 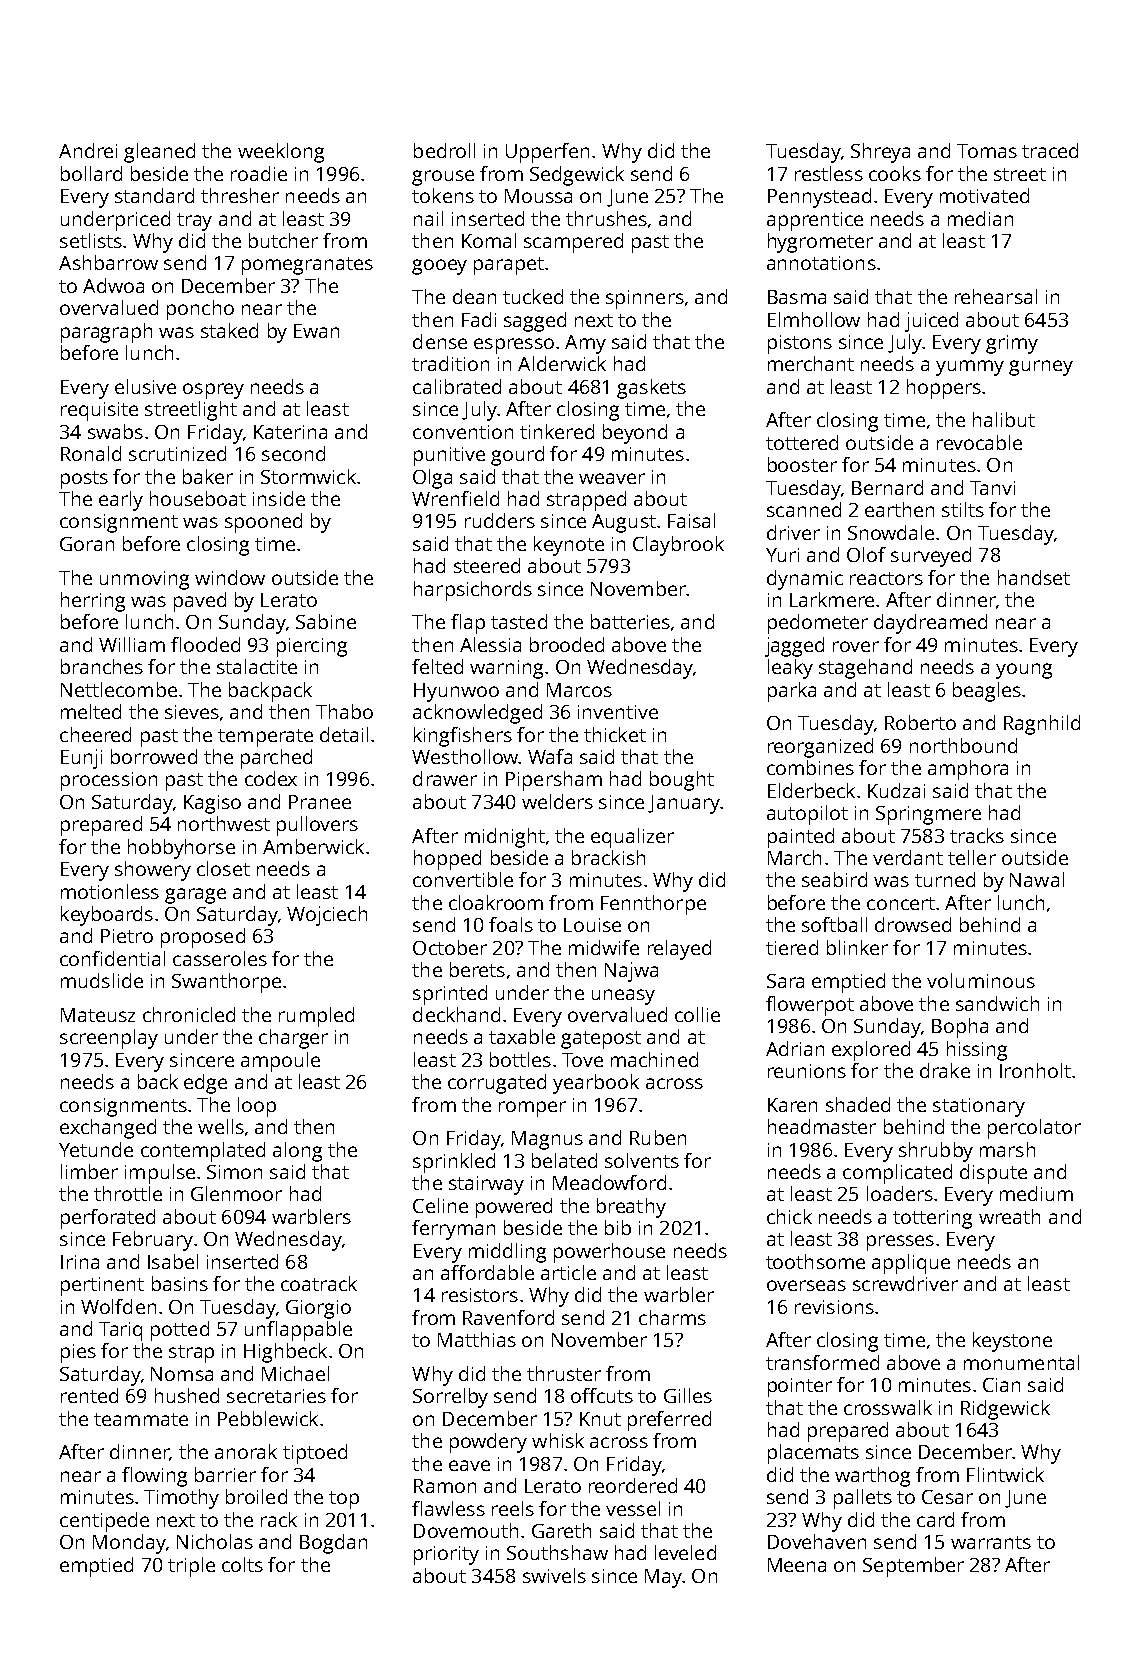 What do you see at coordinates (996, 296) in the document?
I see `rehearsal` at bounding box center [996, 296].
